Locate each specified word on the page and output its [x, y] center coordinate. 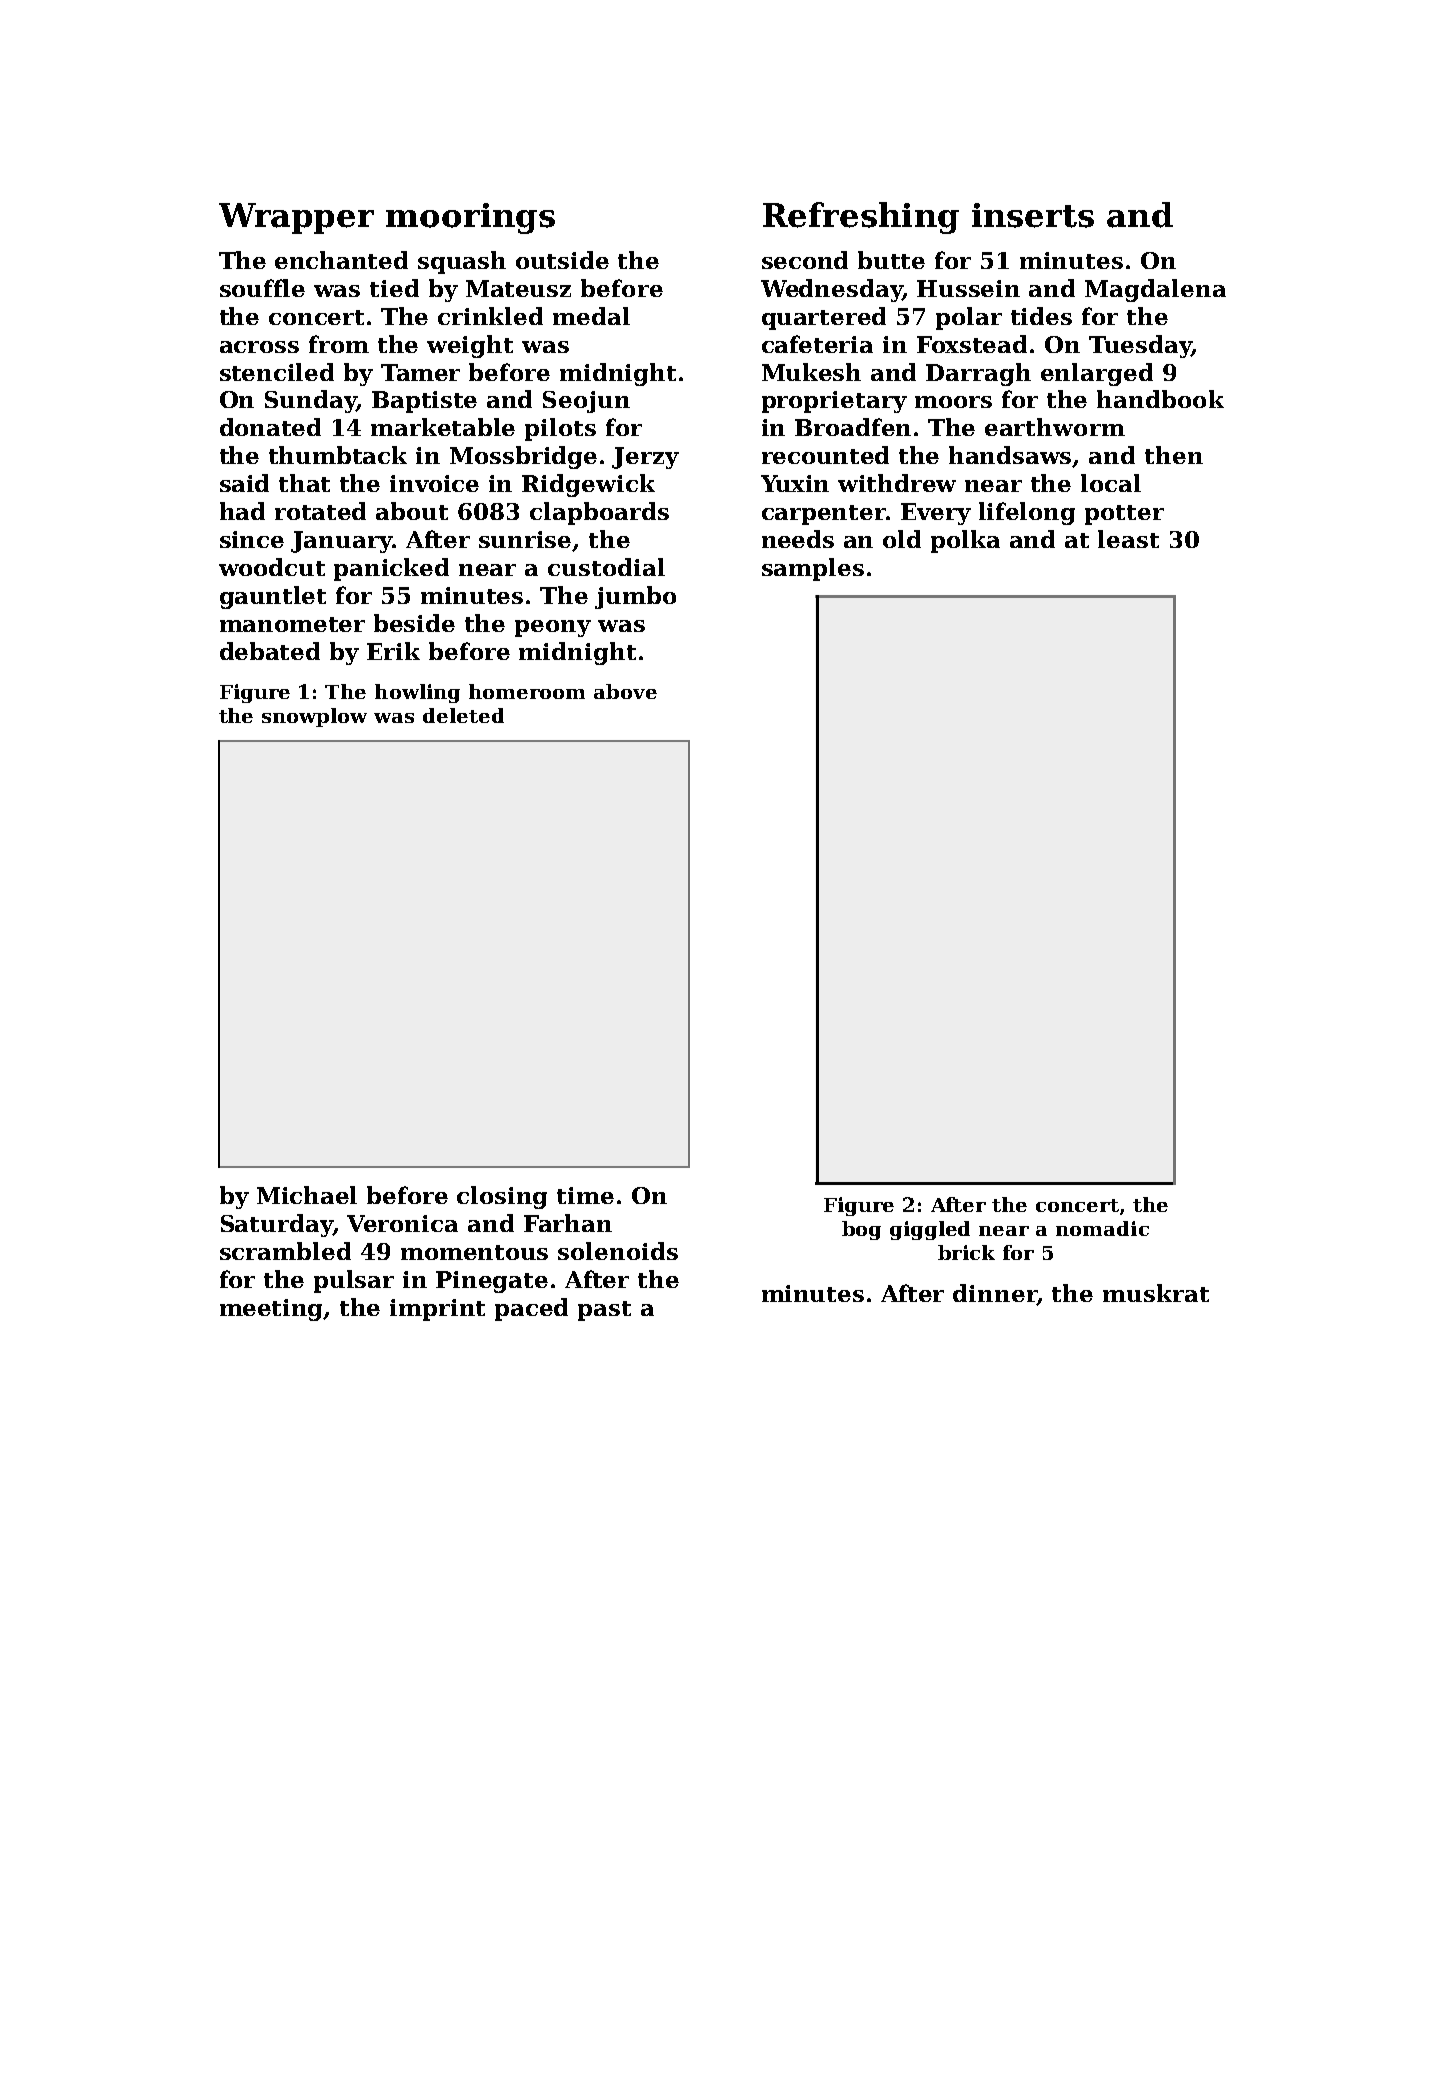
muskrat [1156, 1293]
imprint [437, 1310]
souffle [262, 288]
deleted [463, 715]
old [902, 539]
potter [1124, 515]
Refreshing [861, 218]
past [604, 1311]
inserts [1033, 215]
